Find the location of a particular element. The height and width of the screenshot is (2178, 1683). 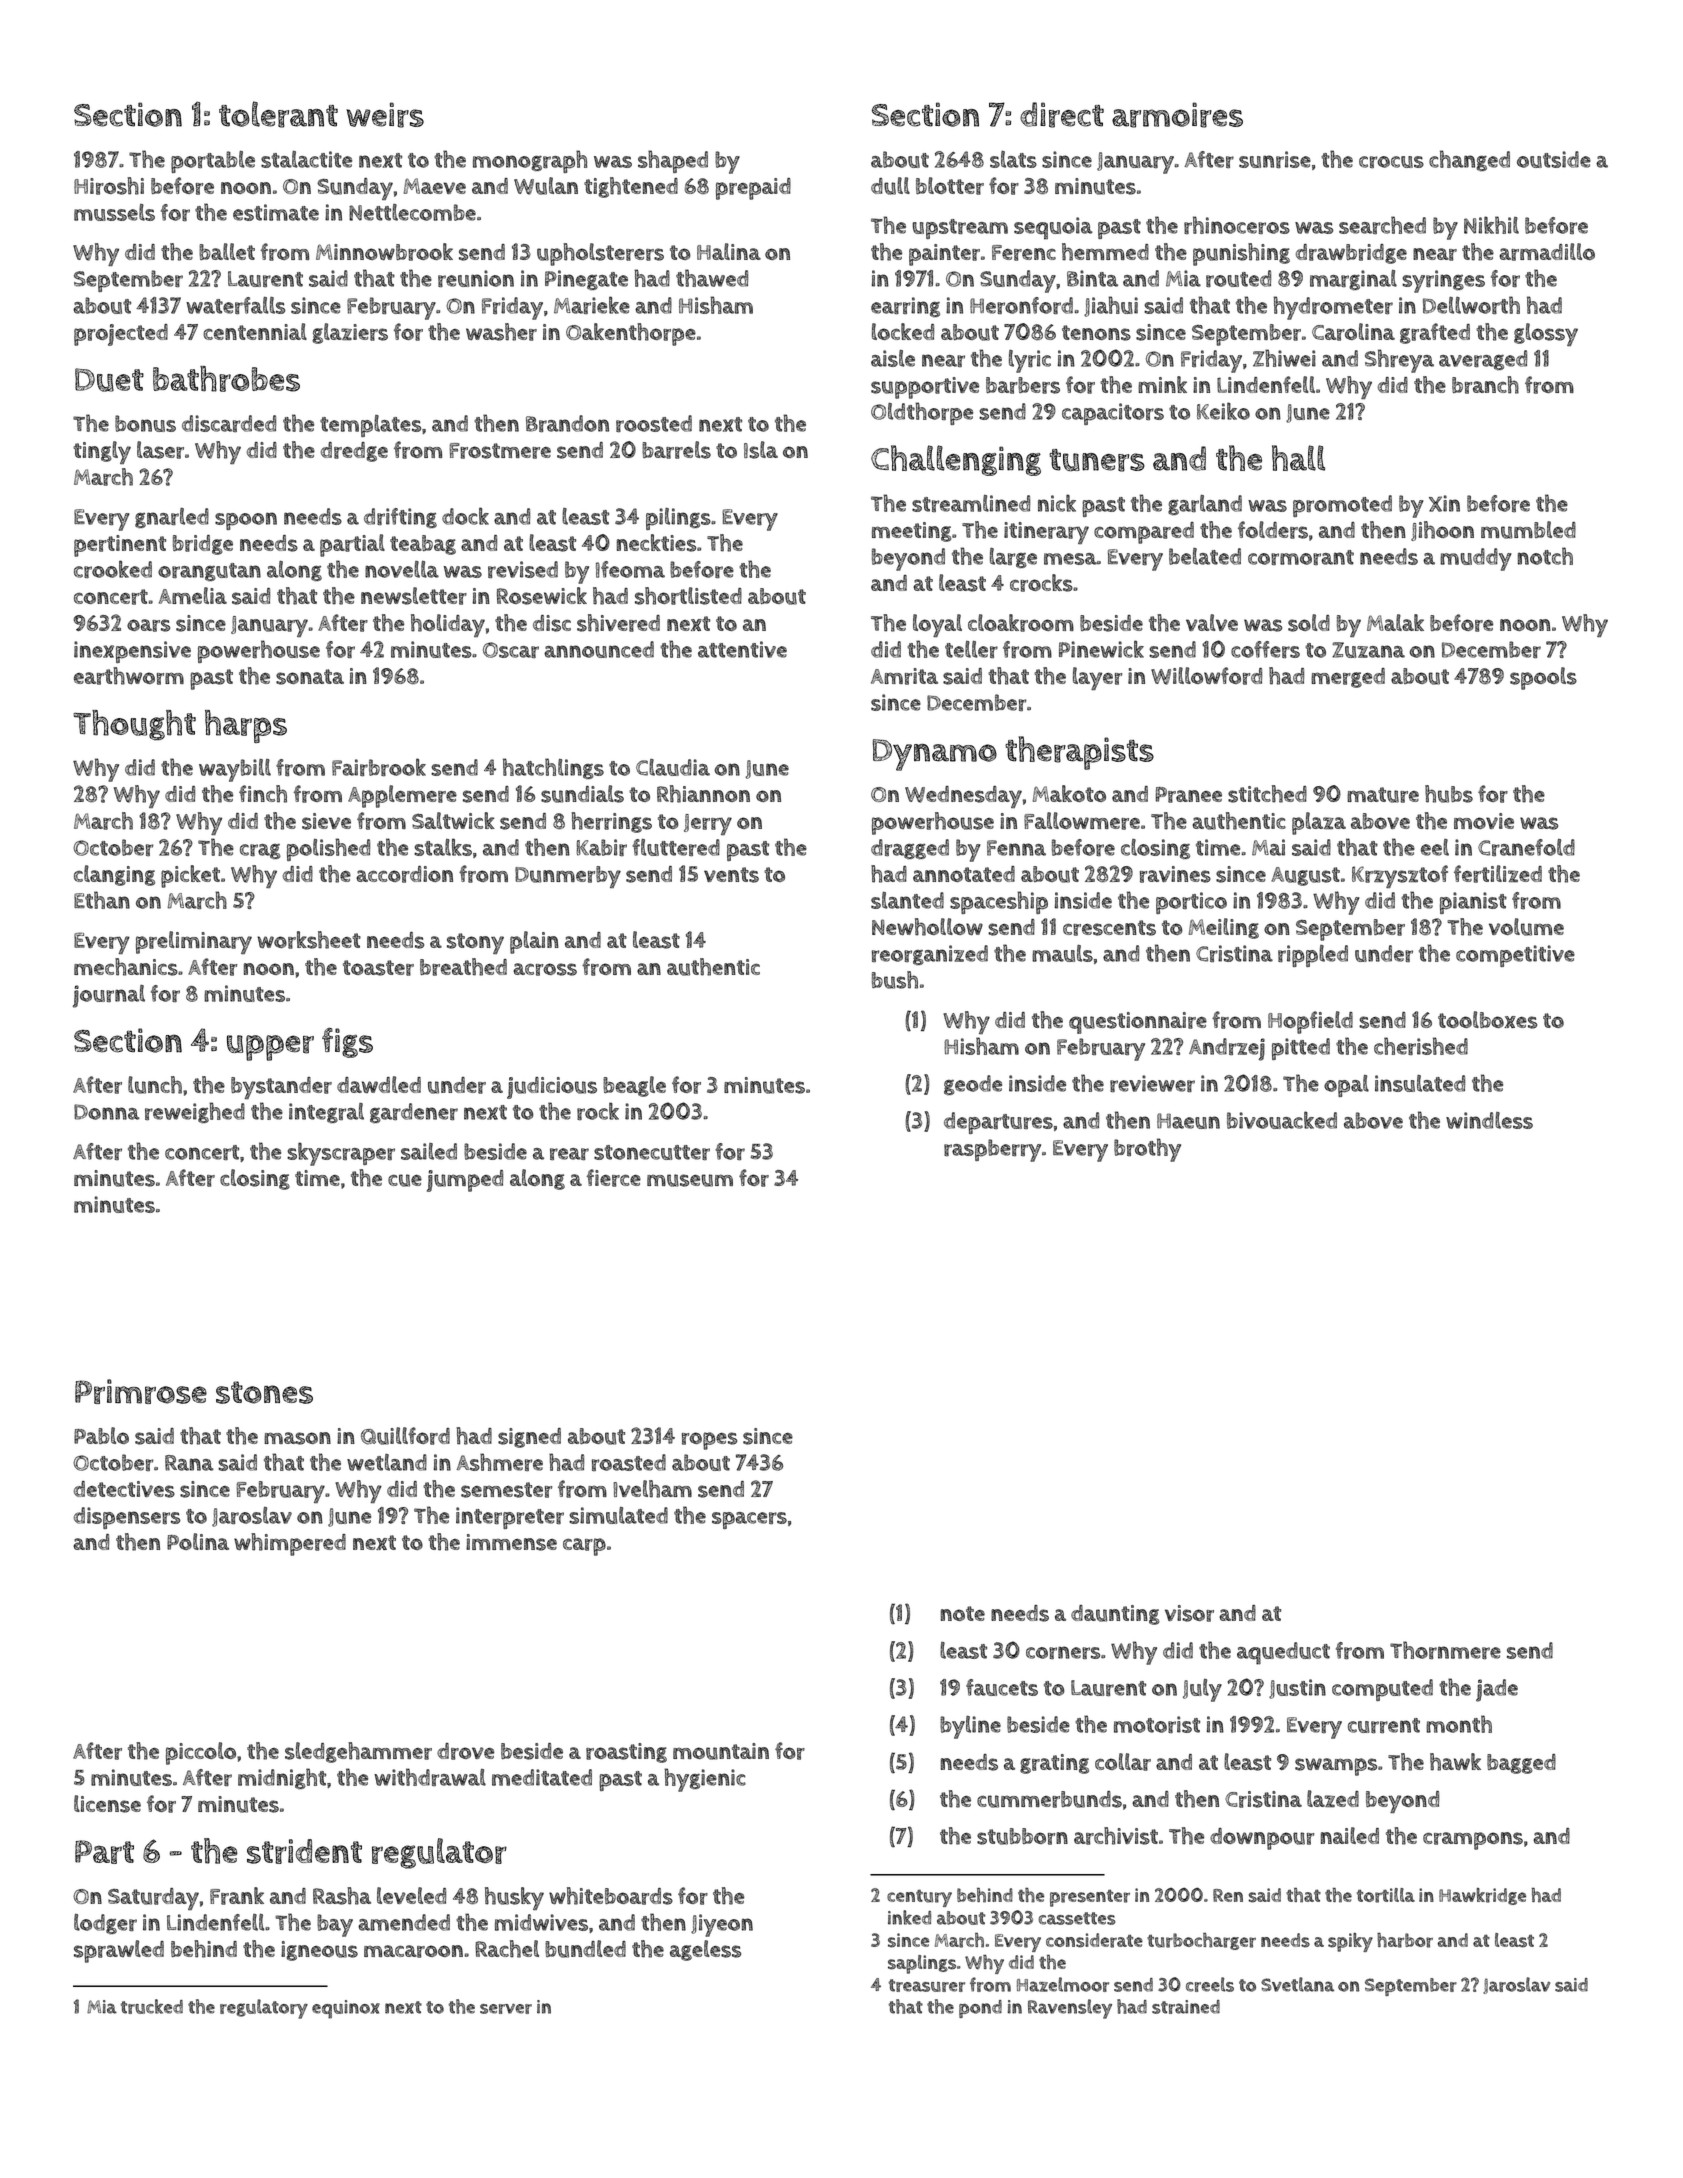

Svetlana is located at coordinates (1297, 1984).
